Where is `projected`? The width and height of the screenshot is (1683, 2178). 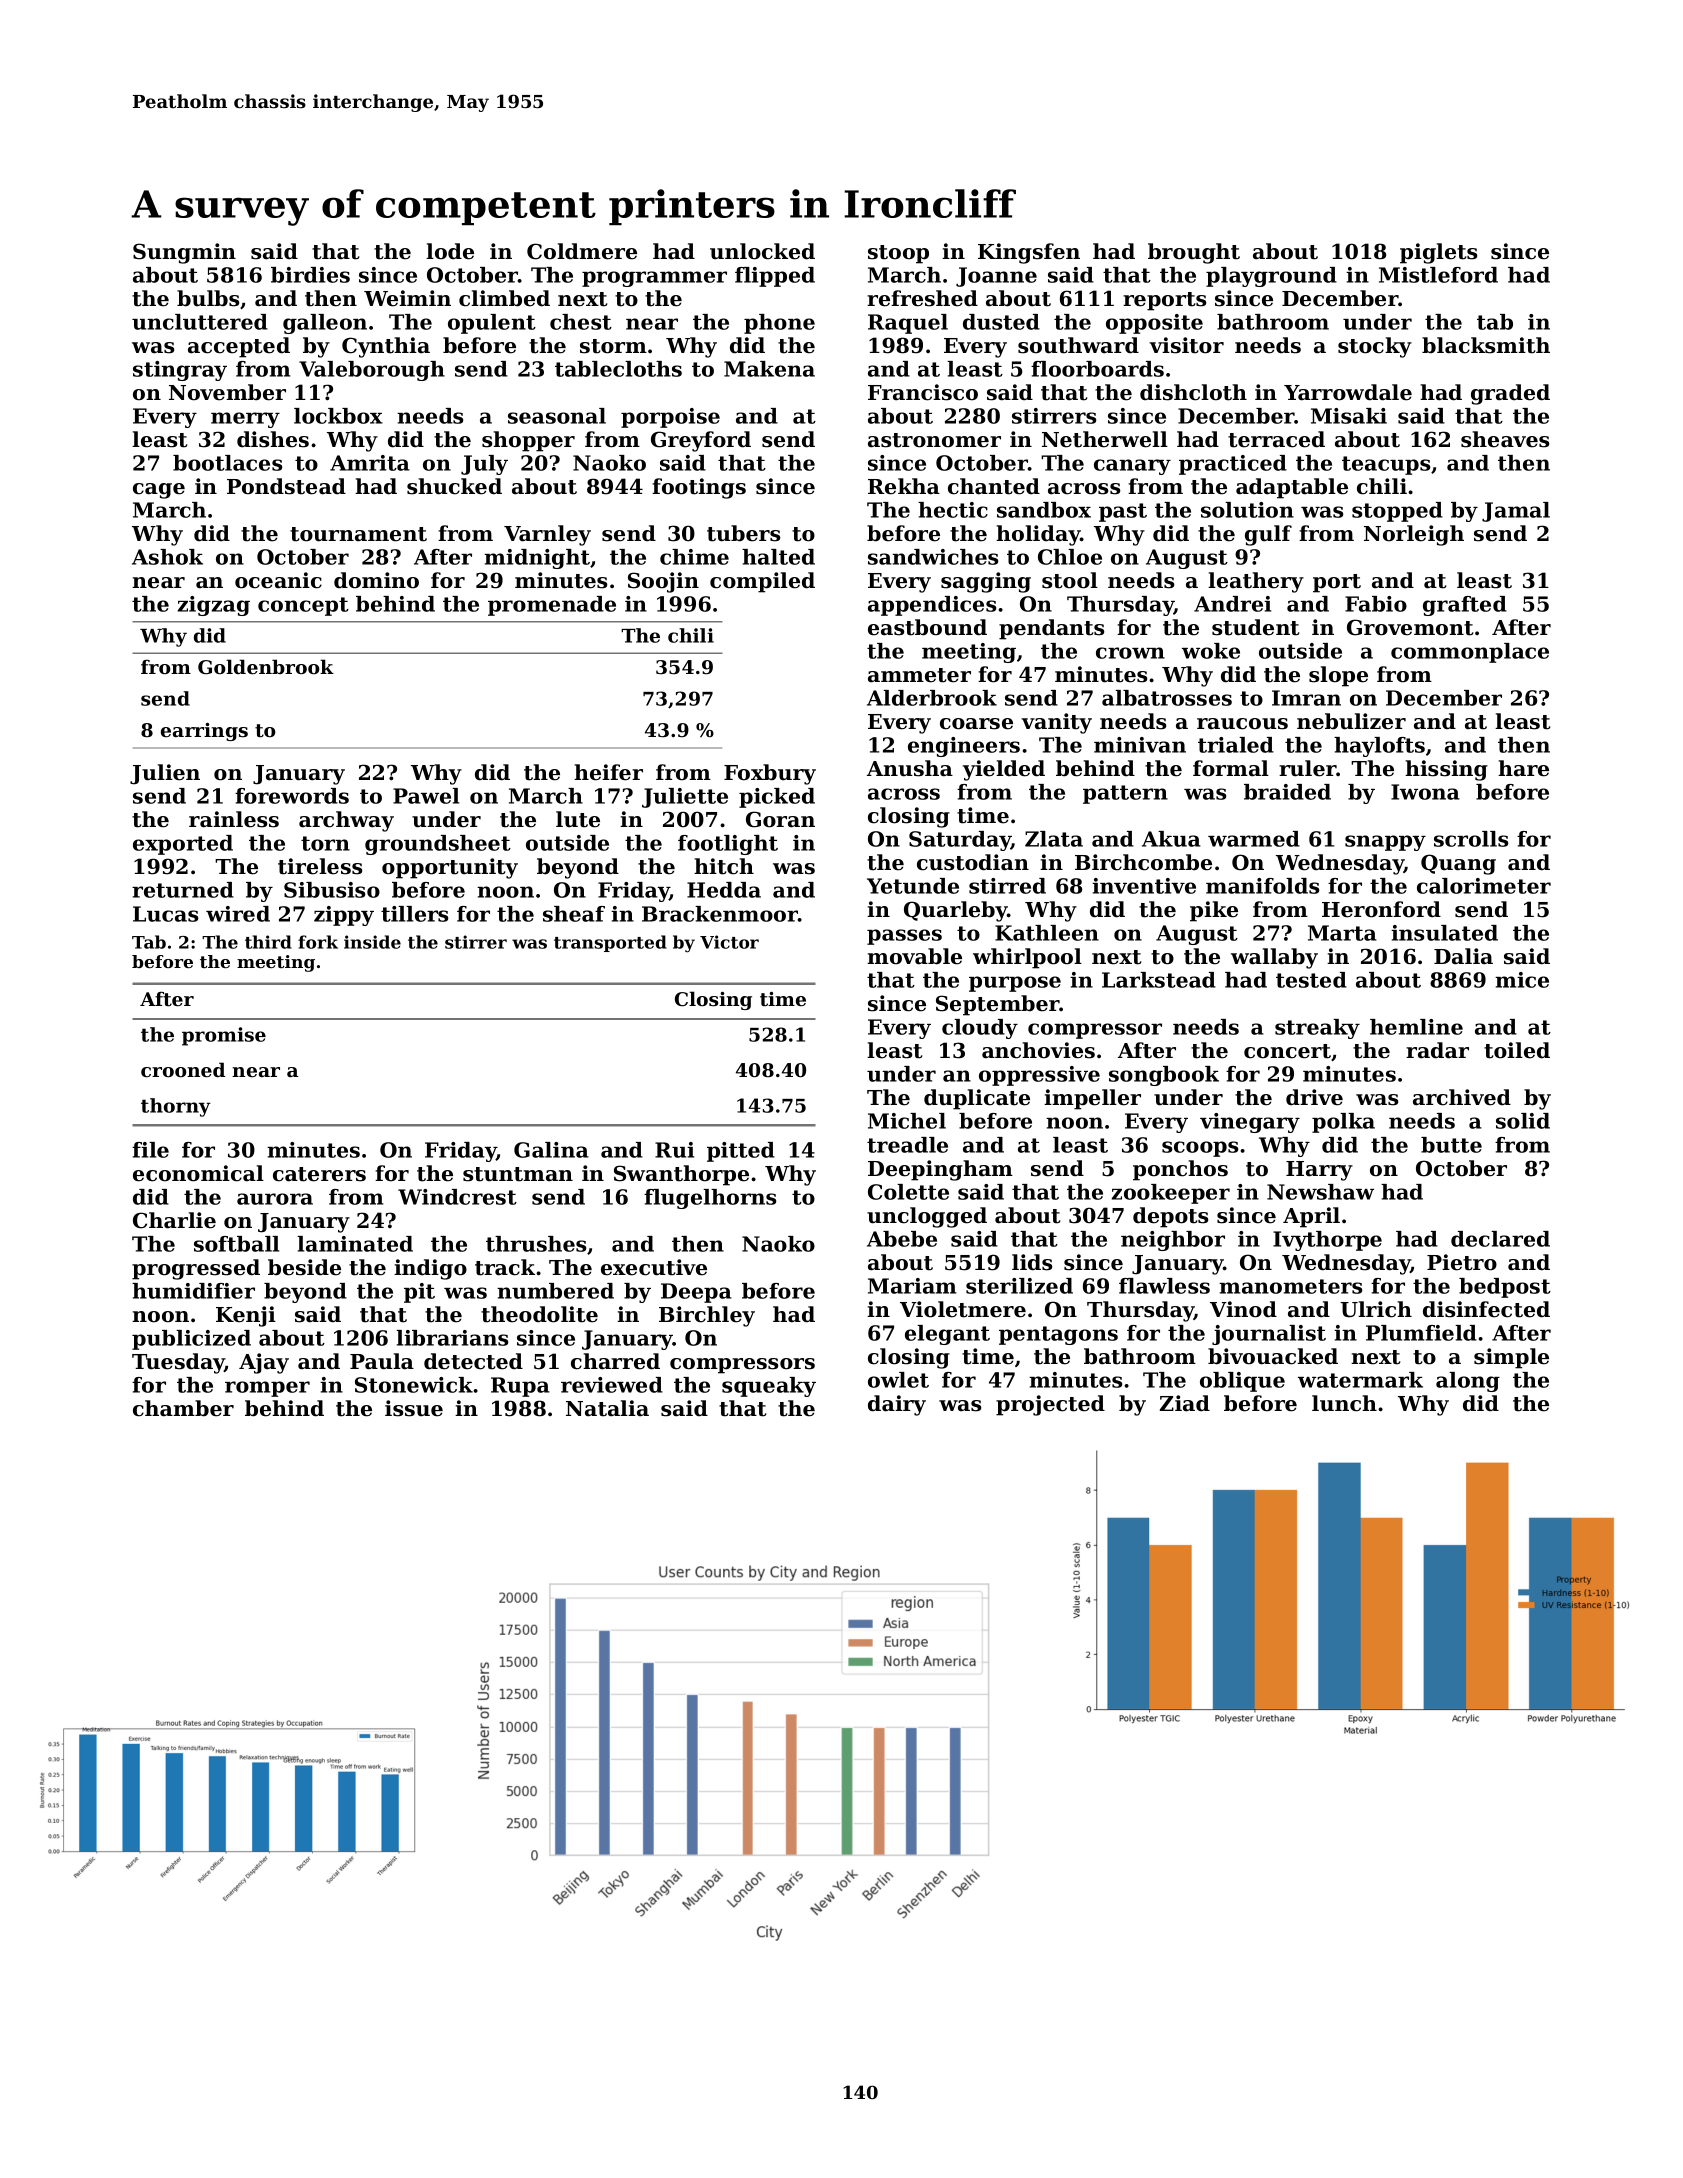
projected is located at coordinates (1050, 1405).
